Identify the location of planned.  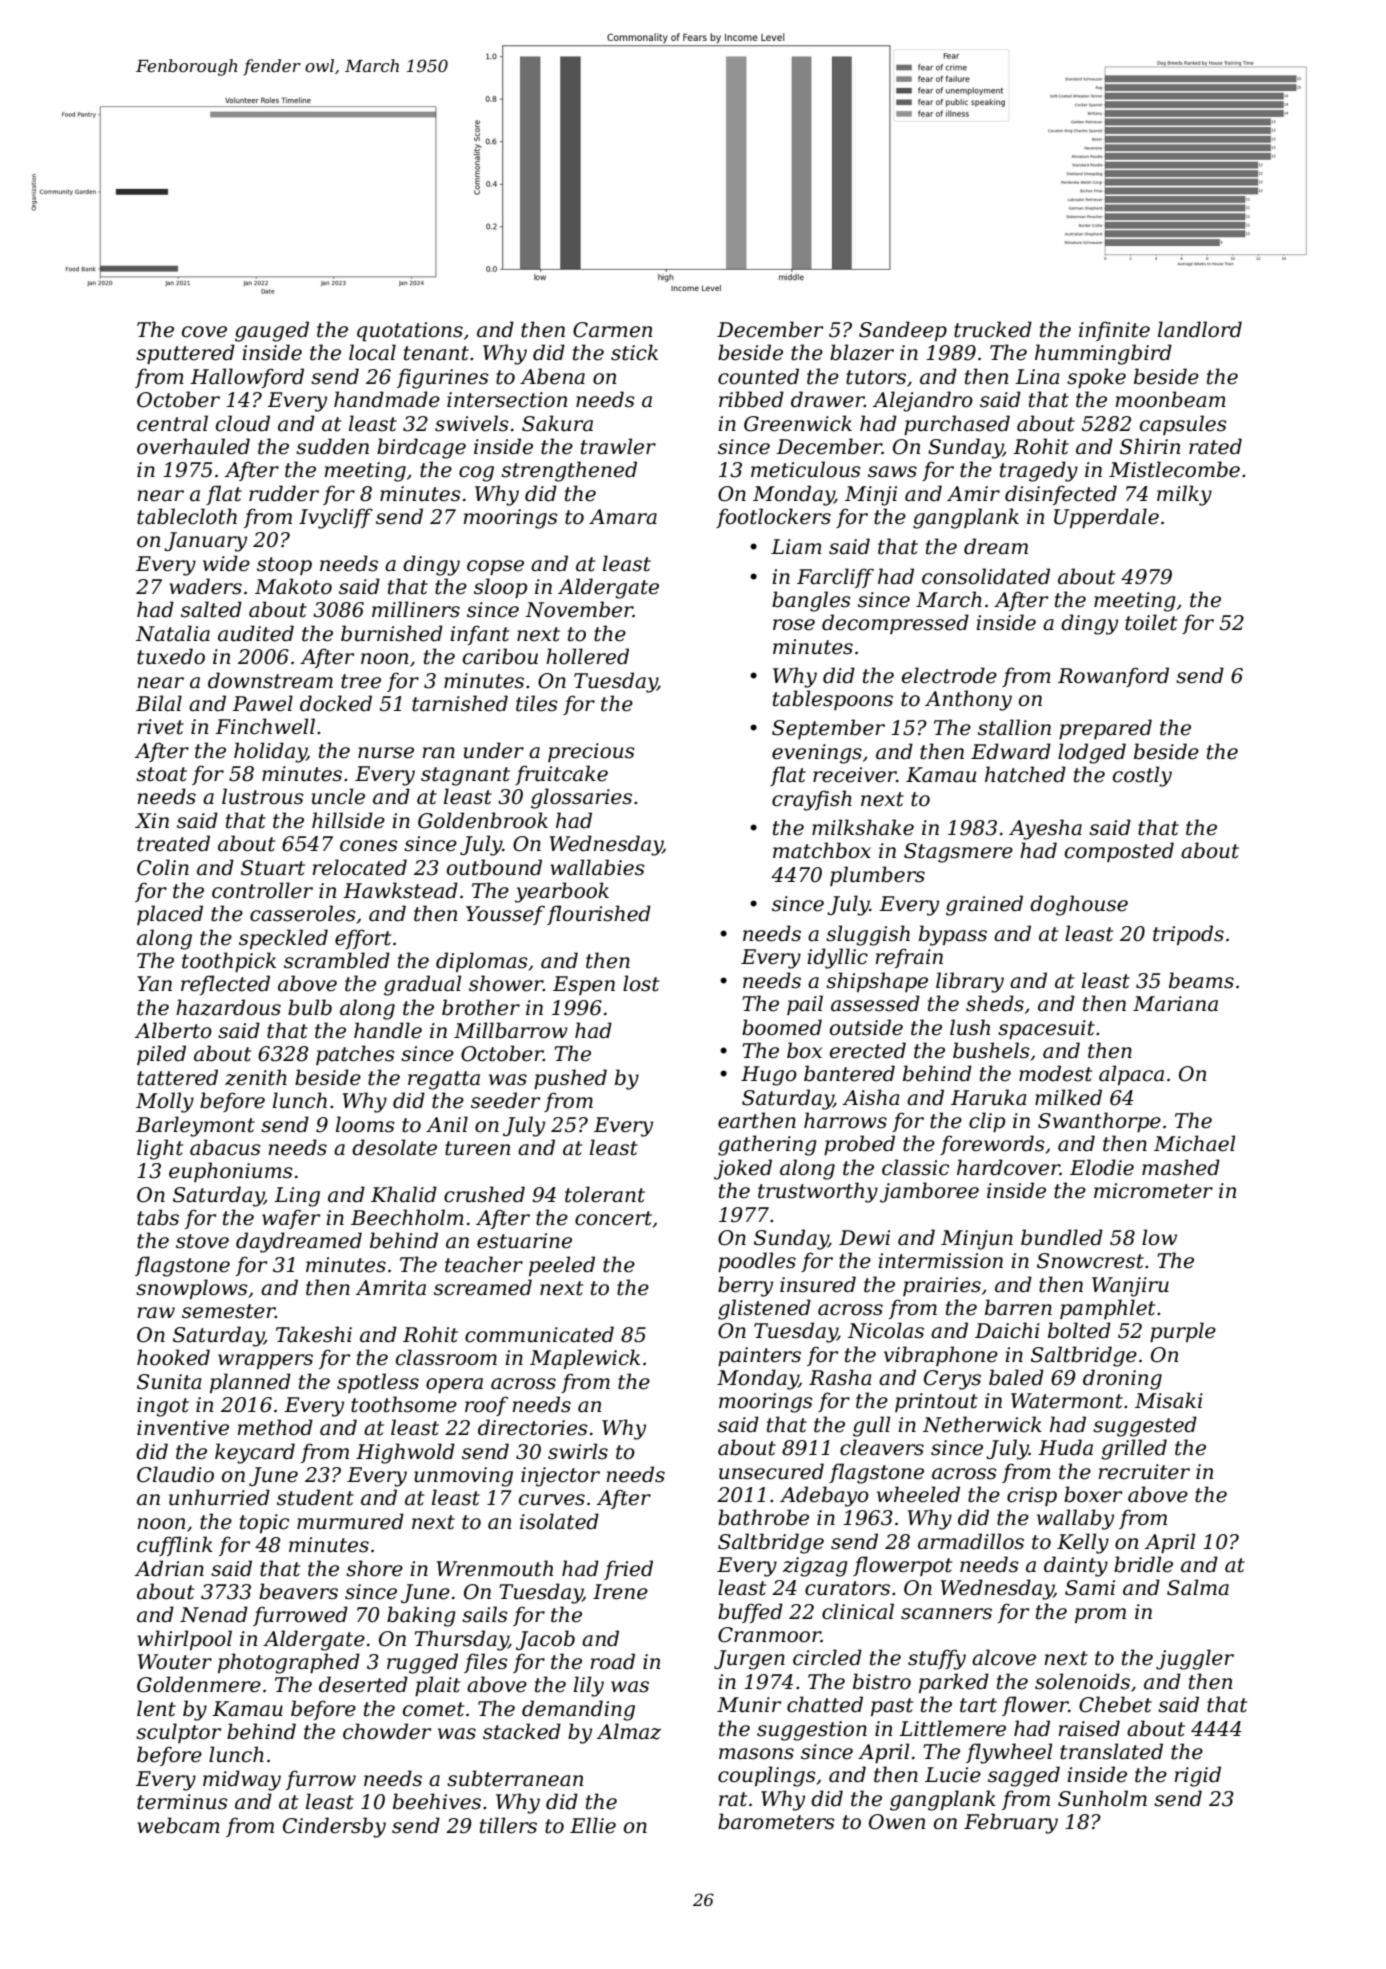
(250, 1383).
